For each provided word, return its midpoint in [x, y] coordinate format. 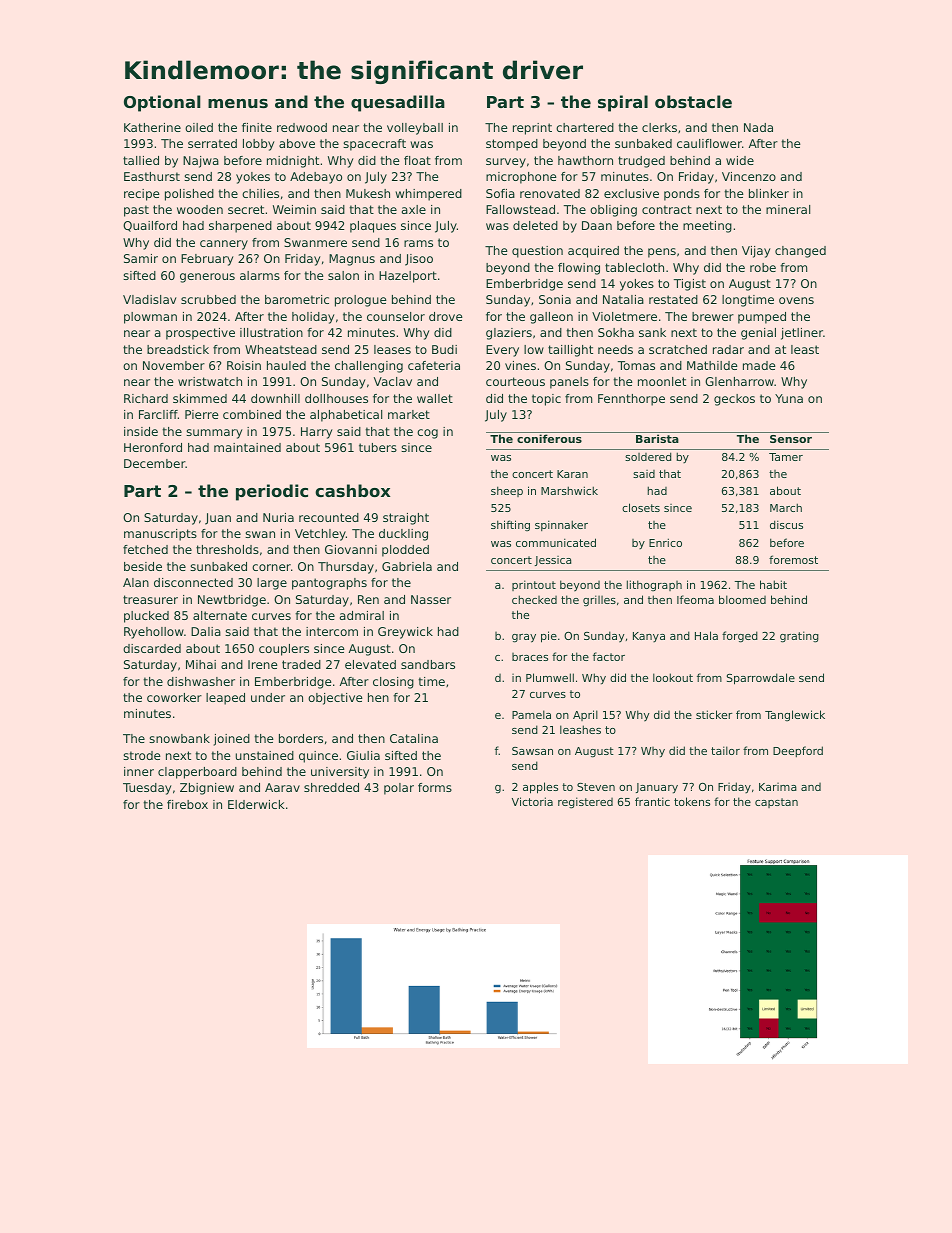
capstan [776, 803]
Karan [572, 474]
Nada [758, 127]
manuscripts [160, 535]
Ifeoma [695, 599]
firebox [187, 804]
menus [238, 103]
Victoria [532, 801]
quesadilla [398, 103]
